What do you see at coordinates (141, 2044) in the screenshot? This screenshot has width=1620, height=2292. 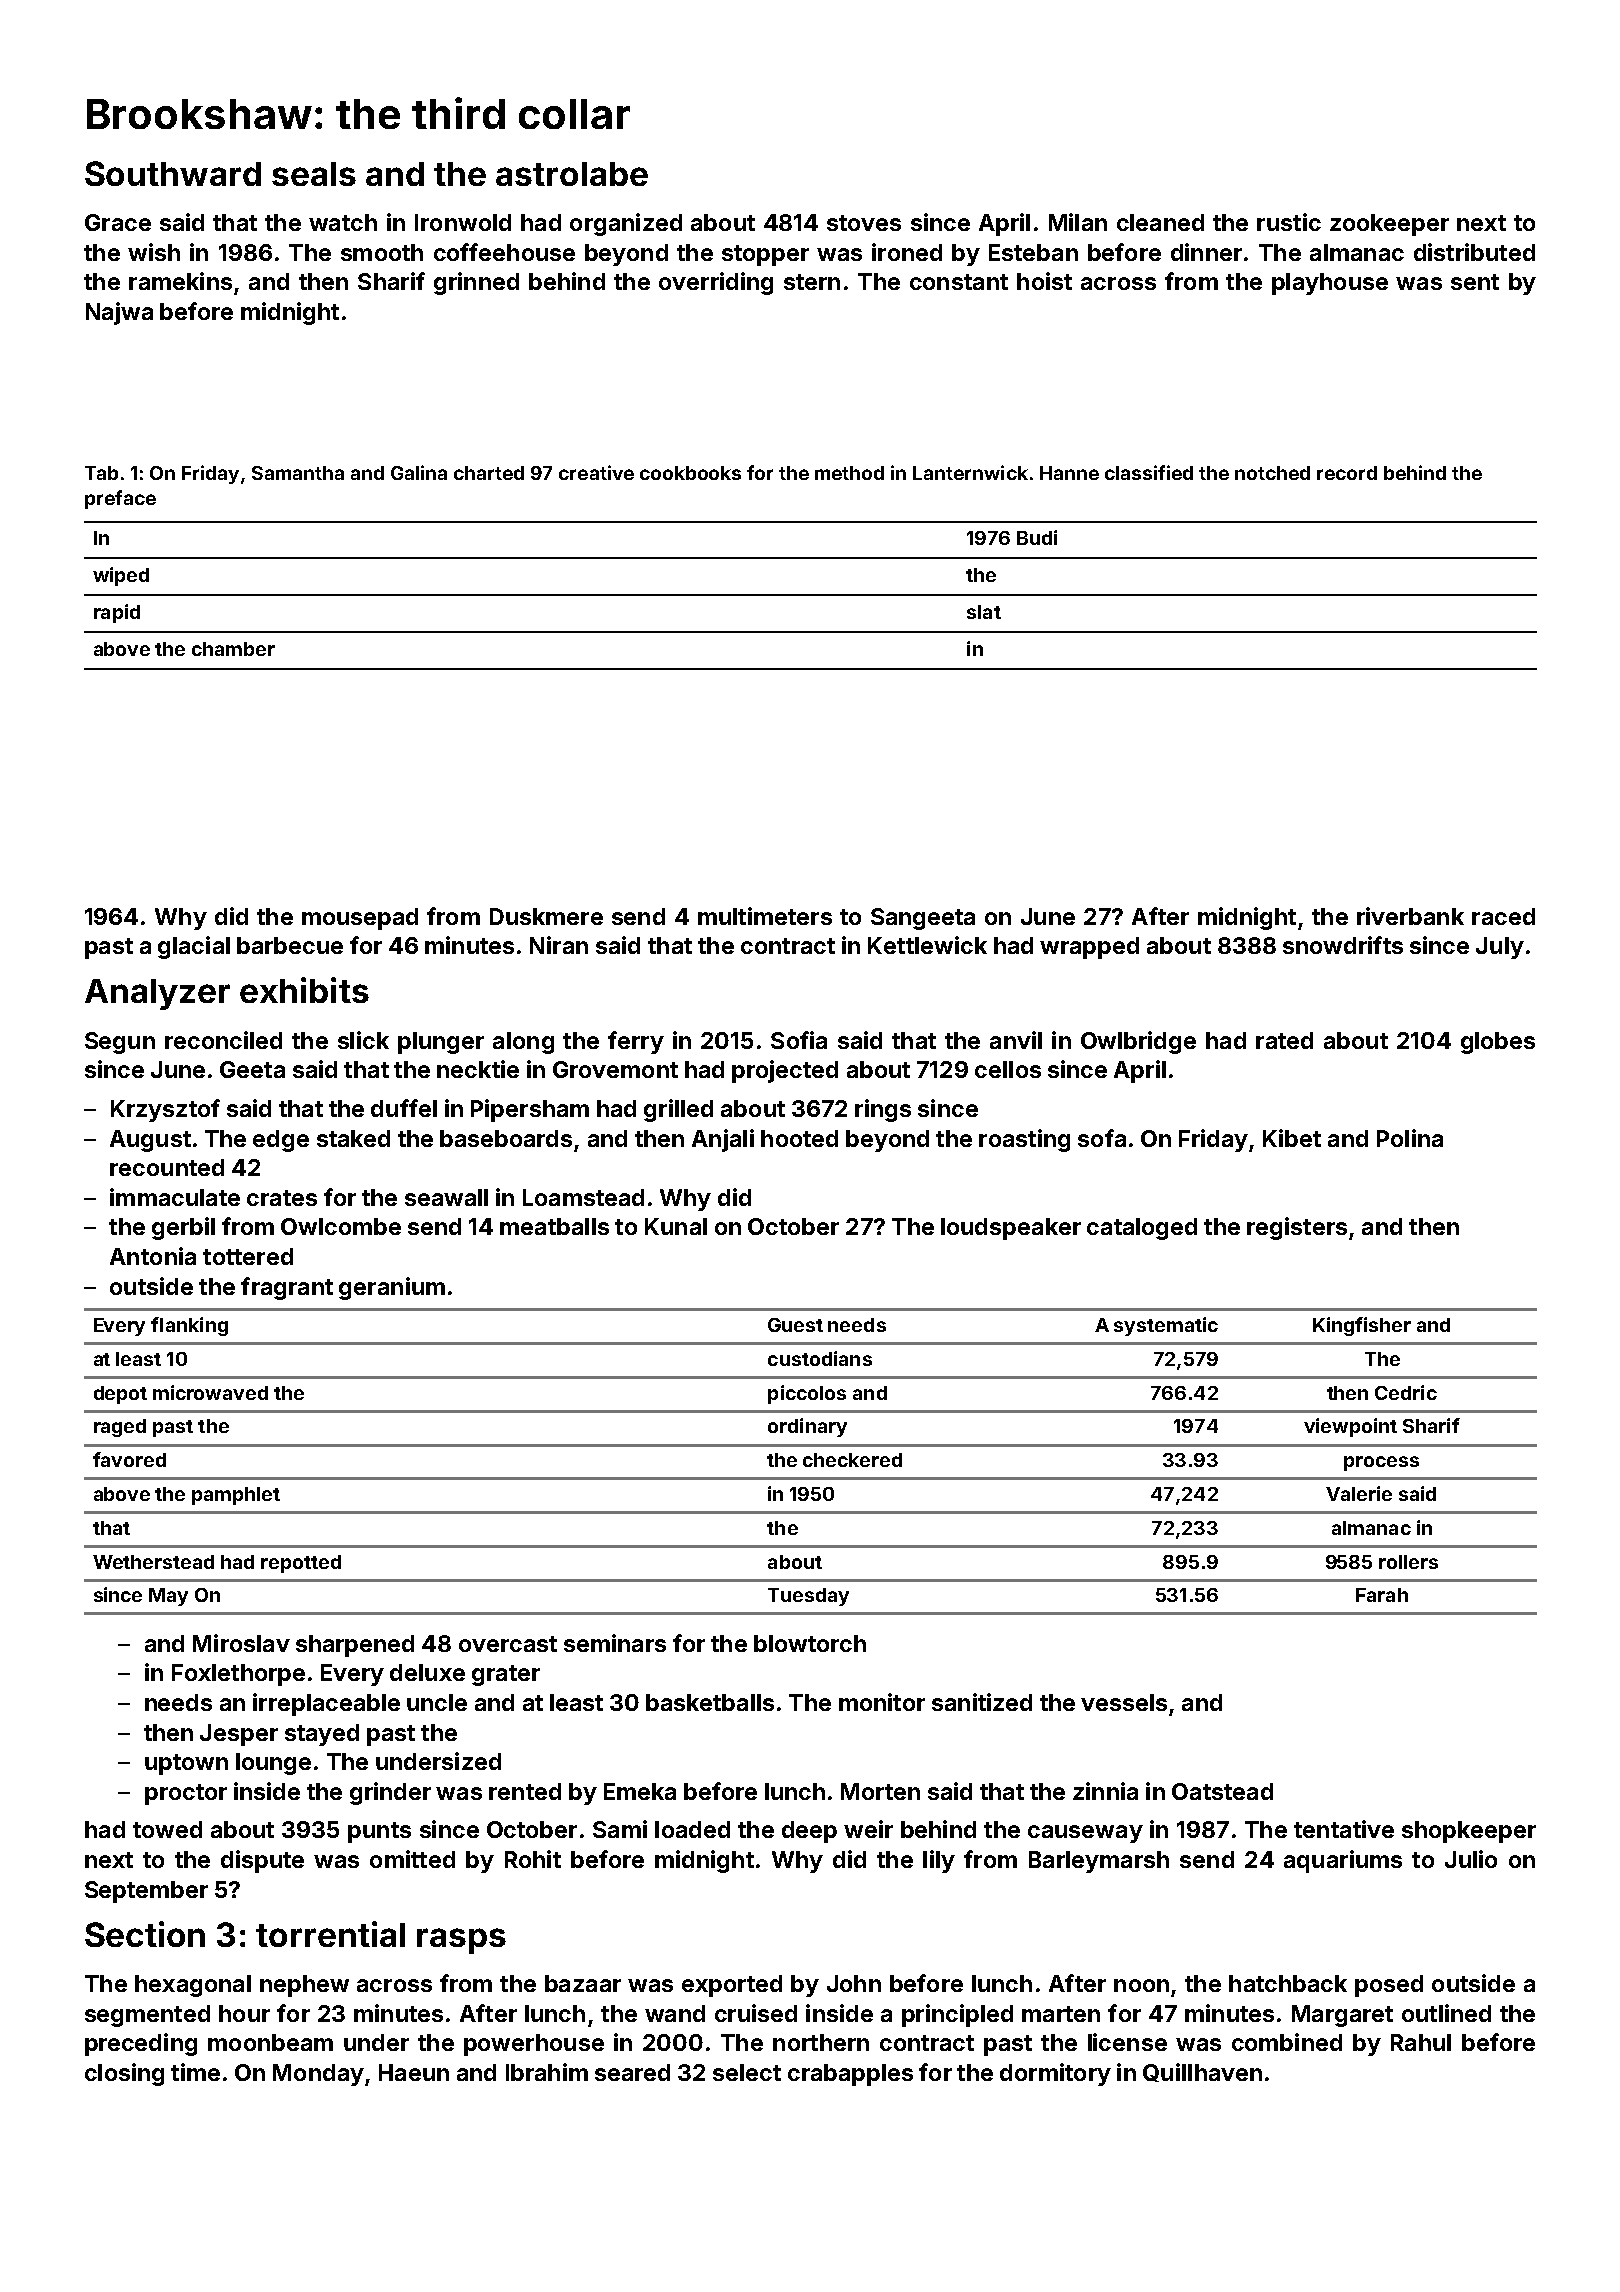 I see `preceding` at bounding box center [141, 2044].
